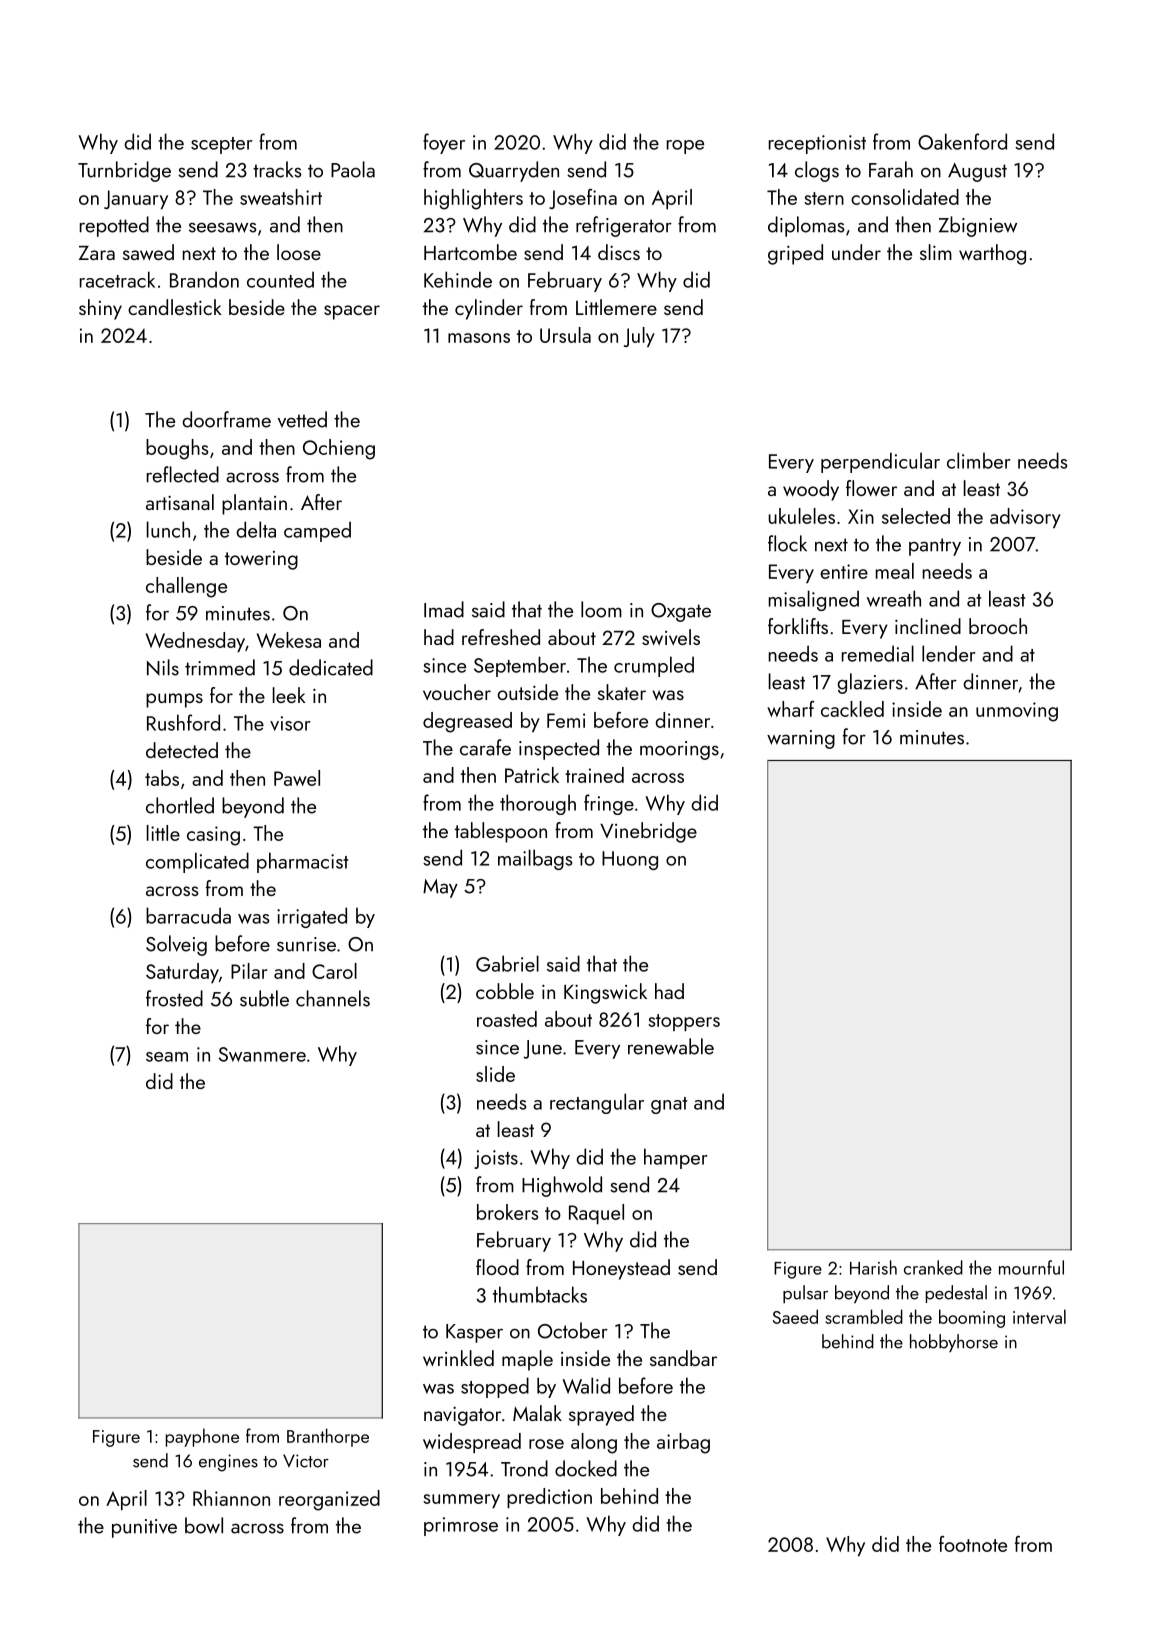 Image resolution: width=1150 pixels, height=1626 pixels. Describe the element at coordinates (1017, 712) in the screenshot. I see `unmoving` at that location.
